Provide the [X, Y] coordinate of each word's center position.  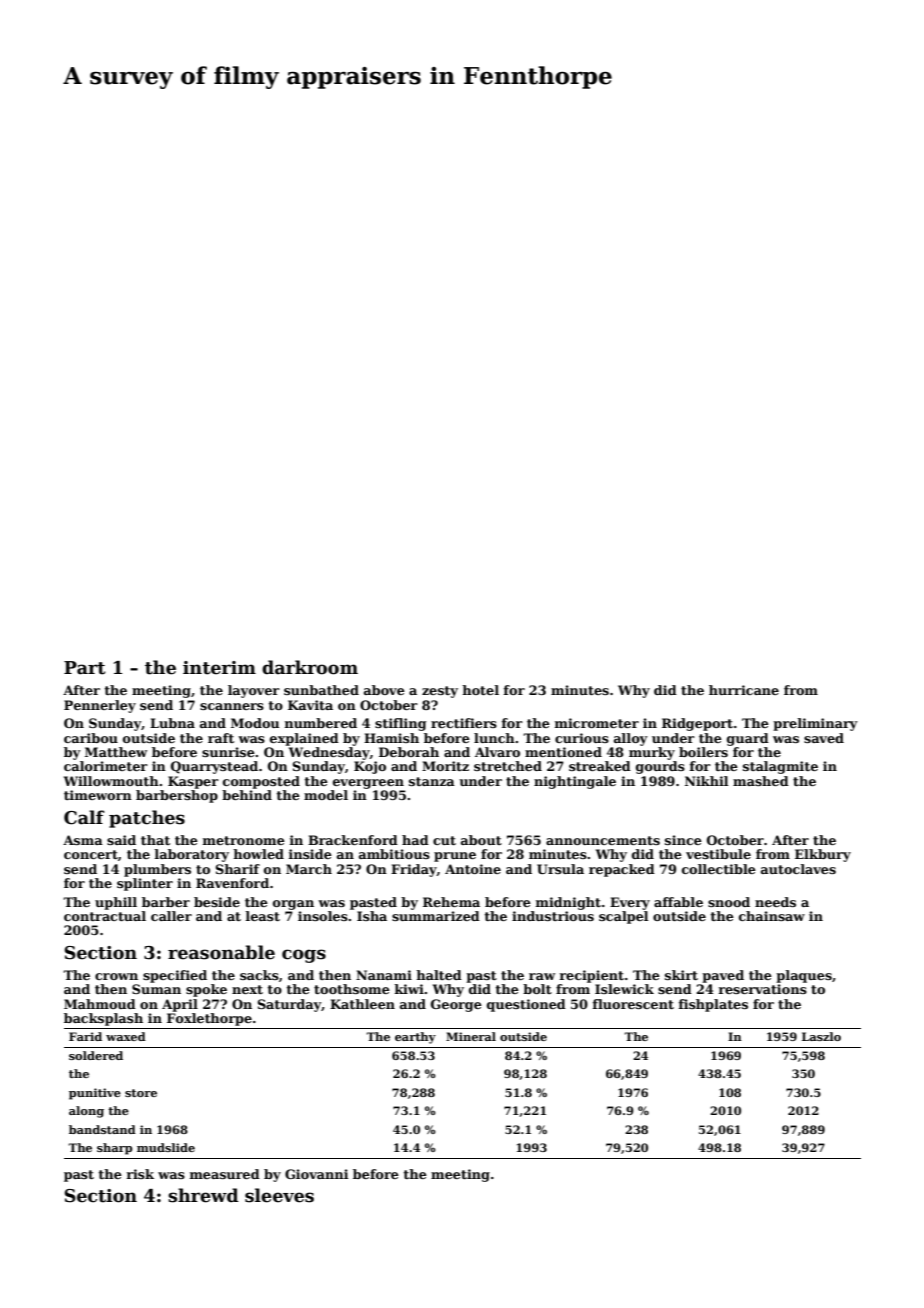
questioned [526, 1005]
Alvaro [497, 752]
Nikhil [706, 781]
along [86, 1112]
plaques [804, 976]
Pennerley [100, 706]
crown [116, 976]
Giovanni [316, 1174]
